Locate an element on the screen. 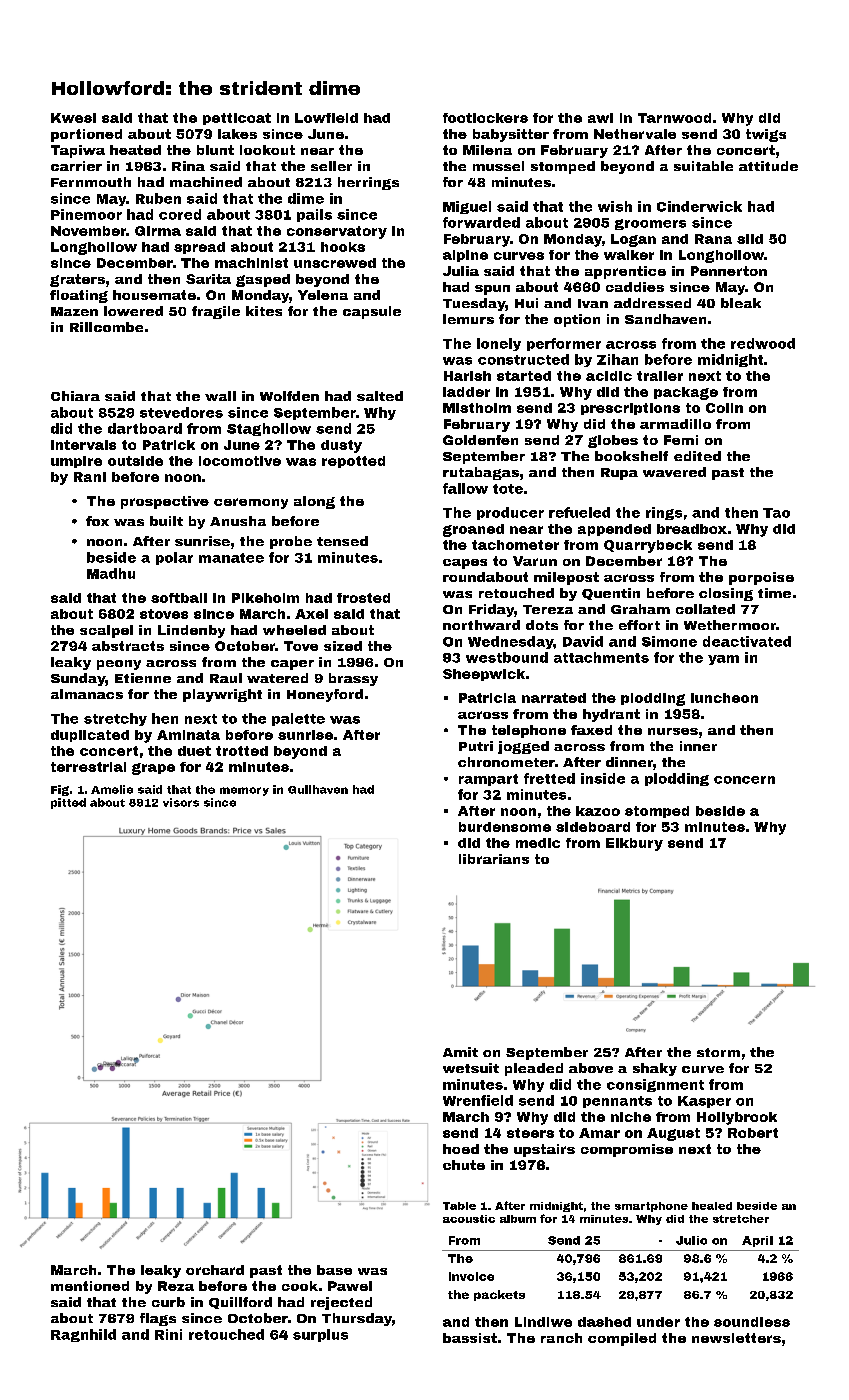 The height and width of the screenshot is (1400, 849). spread is located at coordinates (199, 248).
